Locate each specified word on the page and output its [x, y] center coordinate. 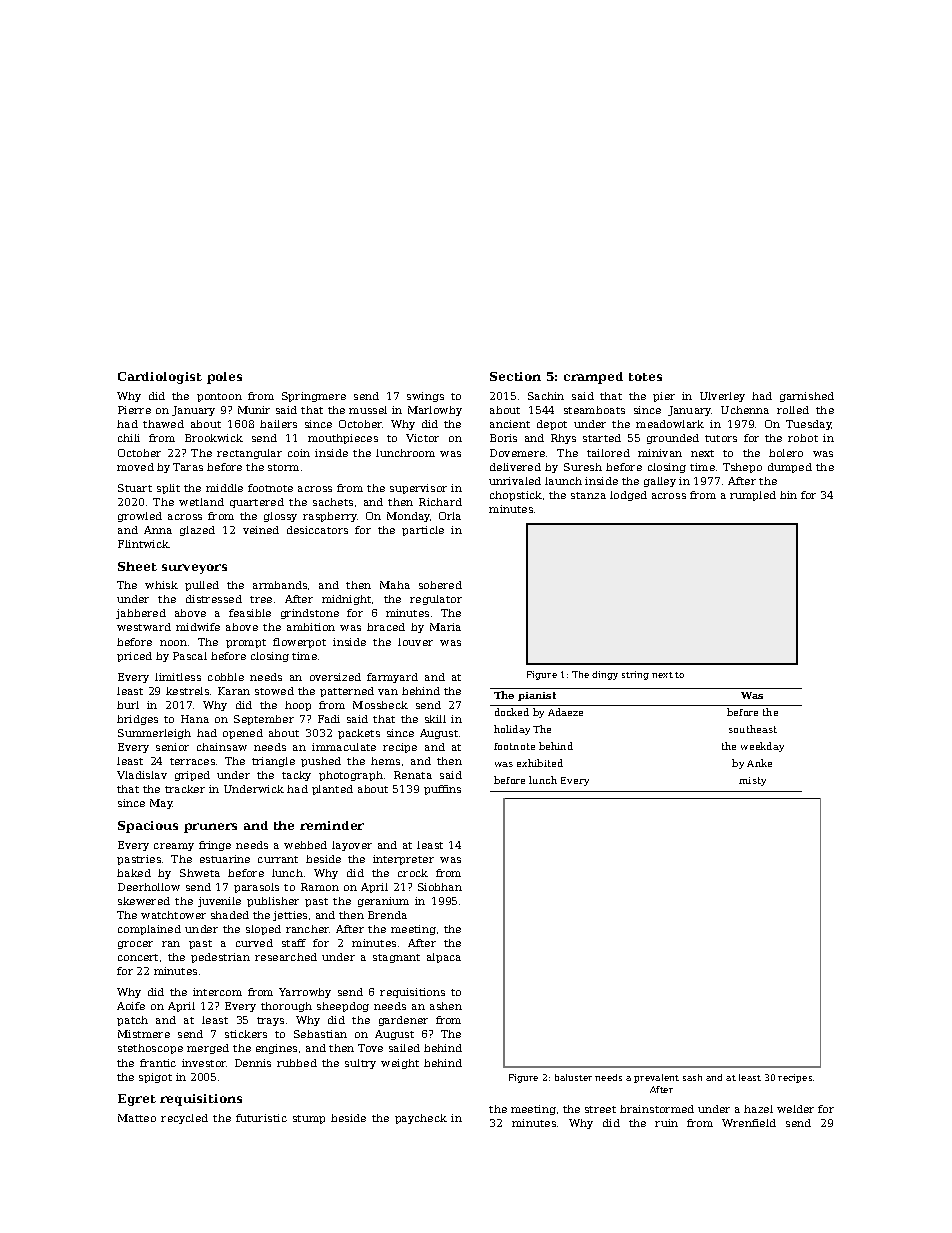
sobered [440, 585]
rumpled [753, 496]
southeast [753, 729]
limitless [178, 677]
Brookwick [214, 438]
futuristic [261, 1118]
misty [752, 781]
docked [512, 712]
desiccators [317, 530]
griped [192, 776]
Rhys [563, 439]
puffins [442, 790]
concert [138, 957]
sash [692, 1077]
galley [660, 482]
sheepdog [343, 1007]
